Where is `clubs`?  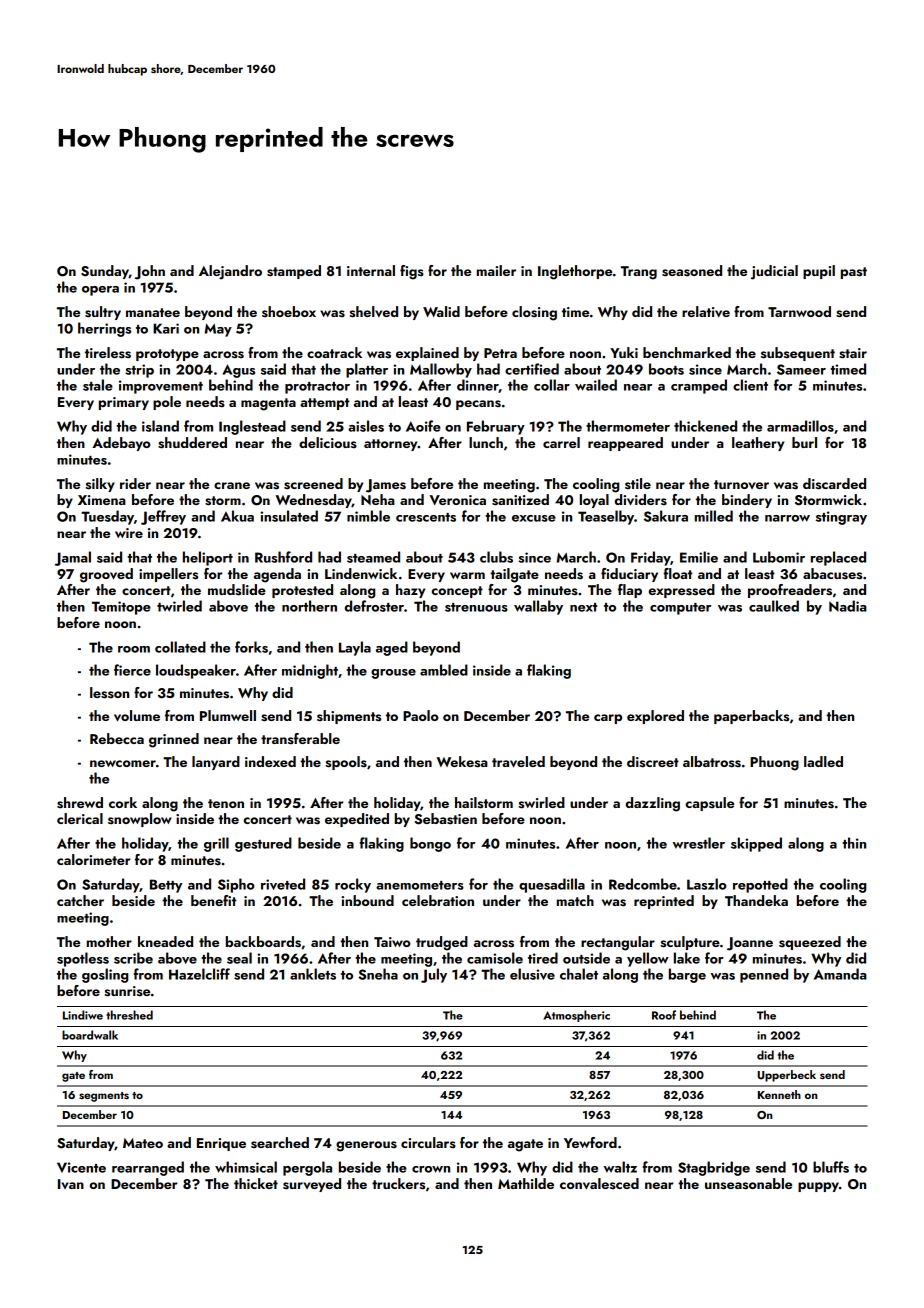
clubs is located at coordinates (496, 557).
